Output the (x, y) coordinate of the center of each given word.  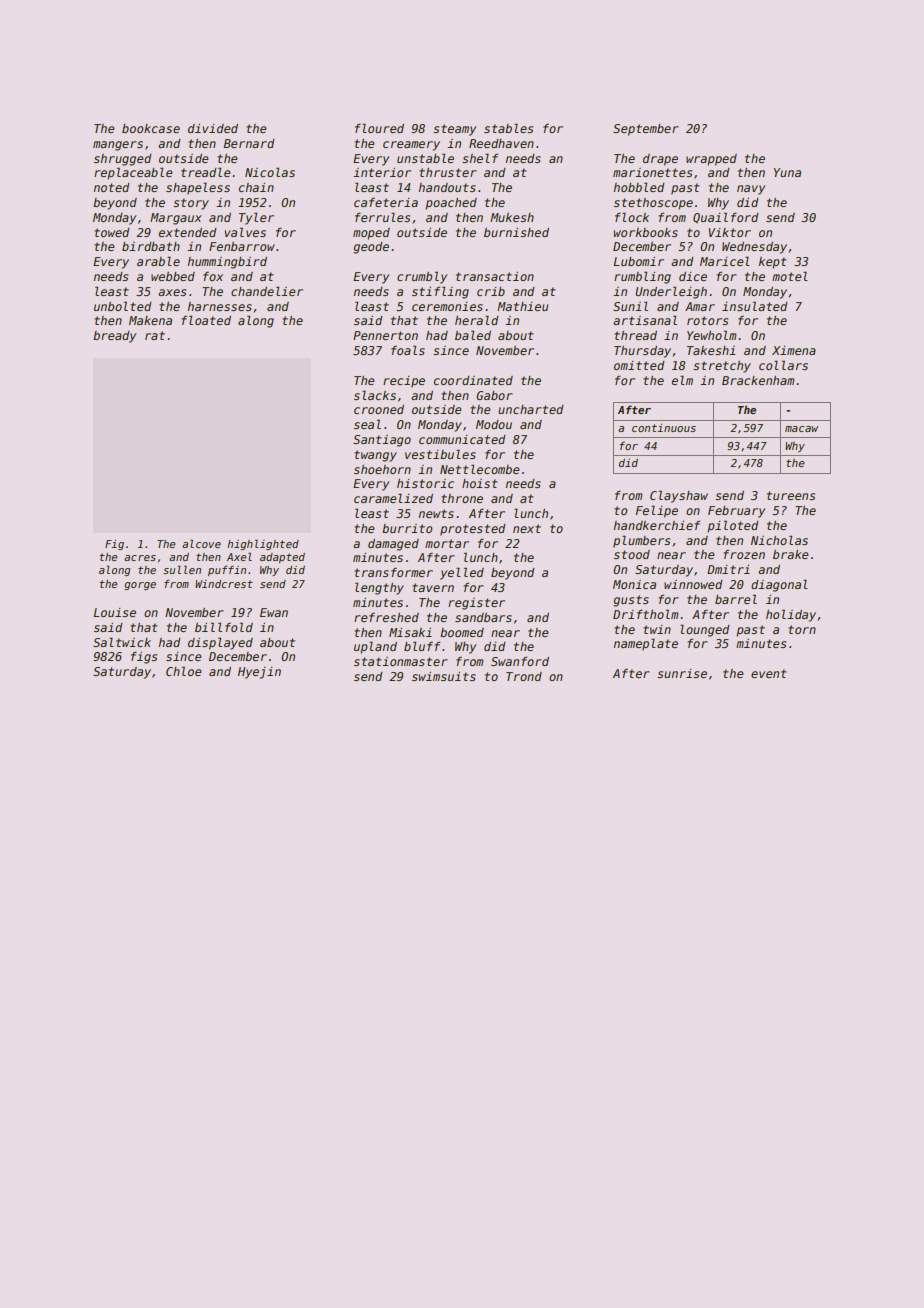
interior (382, 172)
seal (367, 424)
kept (773, 263)
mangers (118, 146)
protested (473, 530)
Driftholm (646, 614)
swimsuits (444, 676)
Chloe (184, 671)
